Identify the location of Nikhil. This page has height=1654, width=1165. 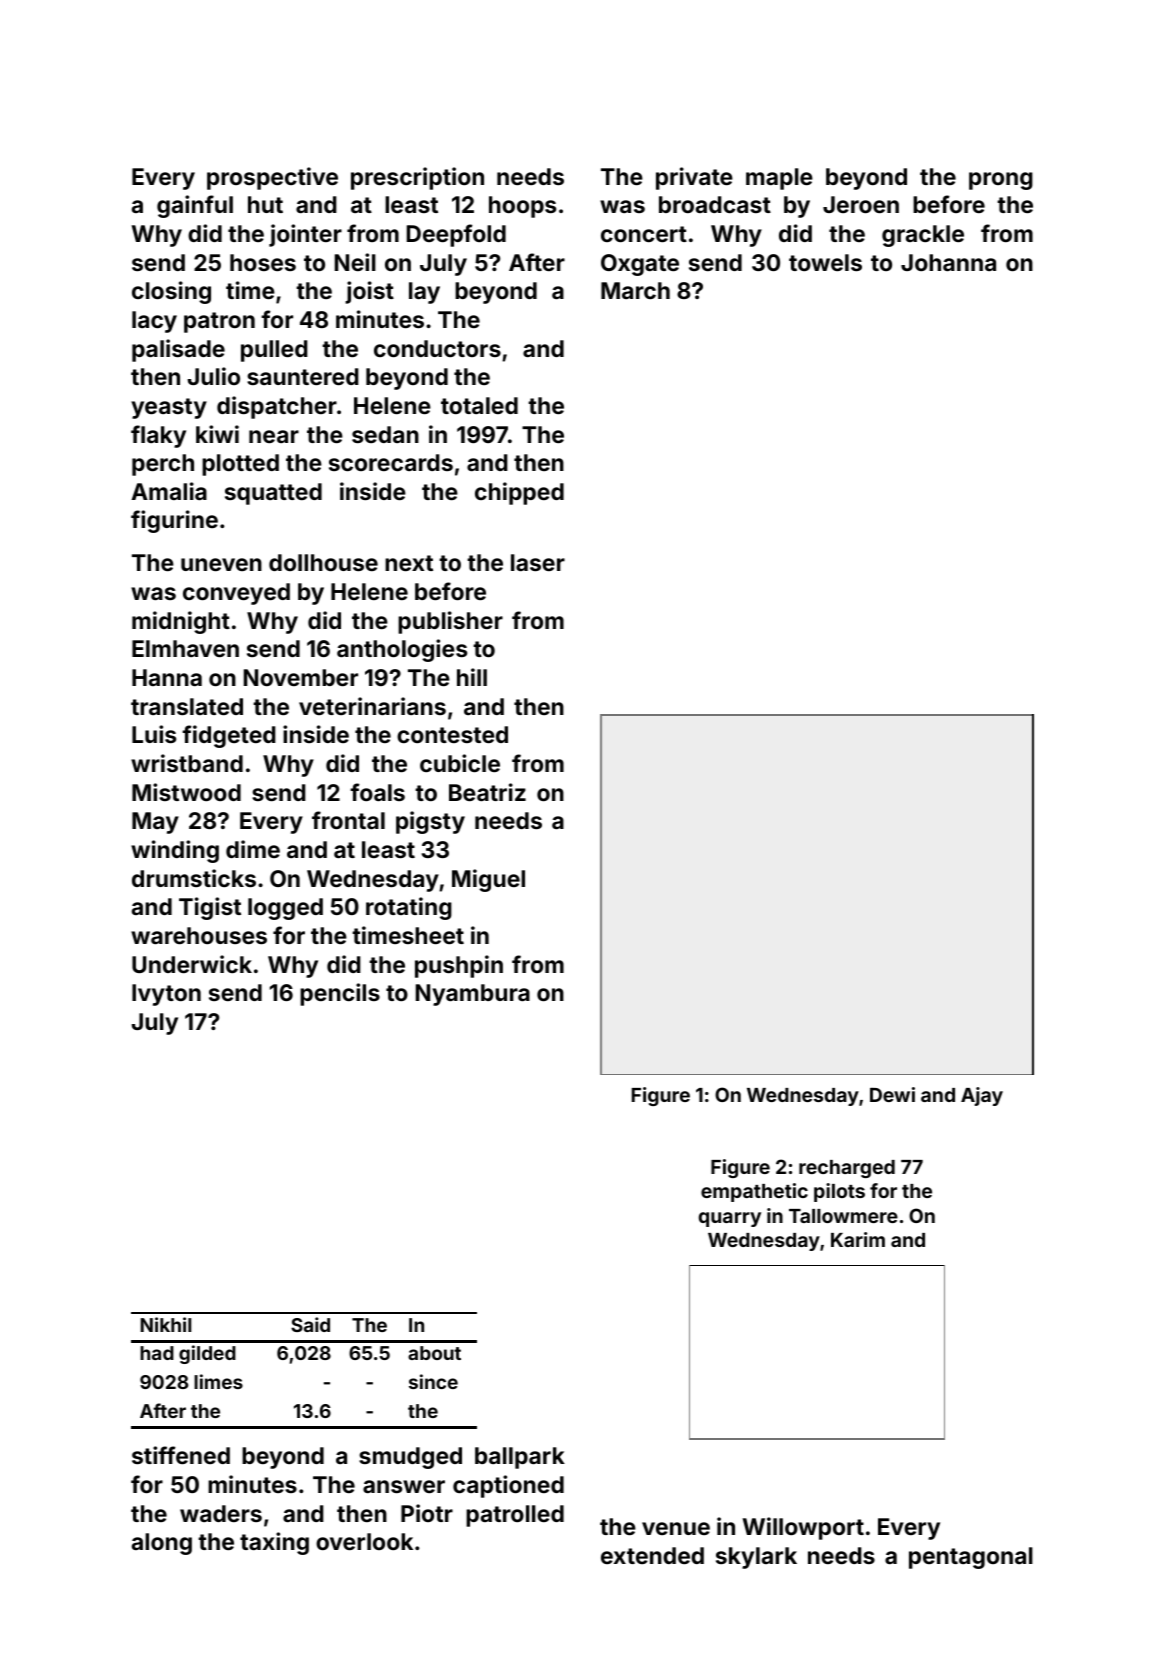
(165, 1324).
